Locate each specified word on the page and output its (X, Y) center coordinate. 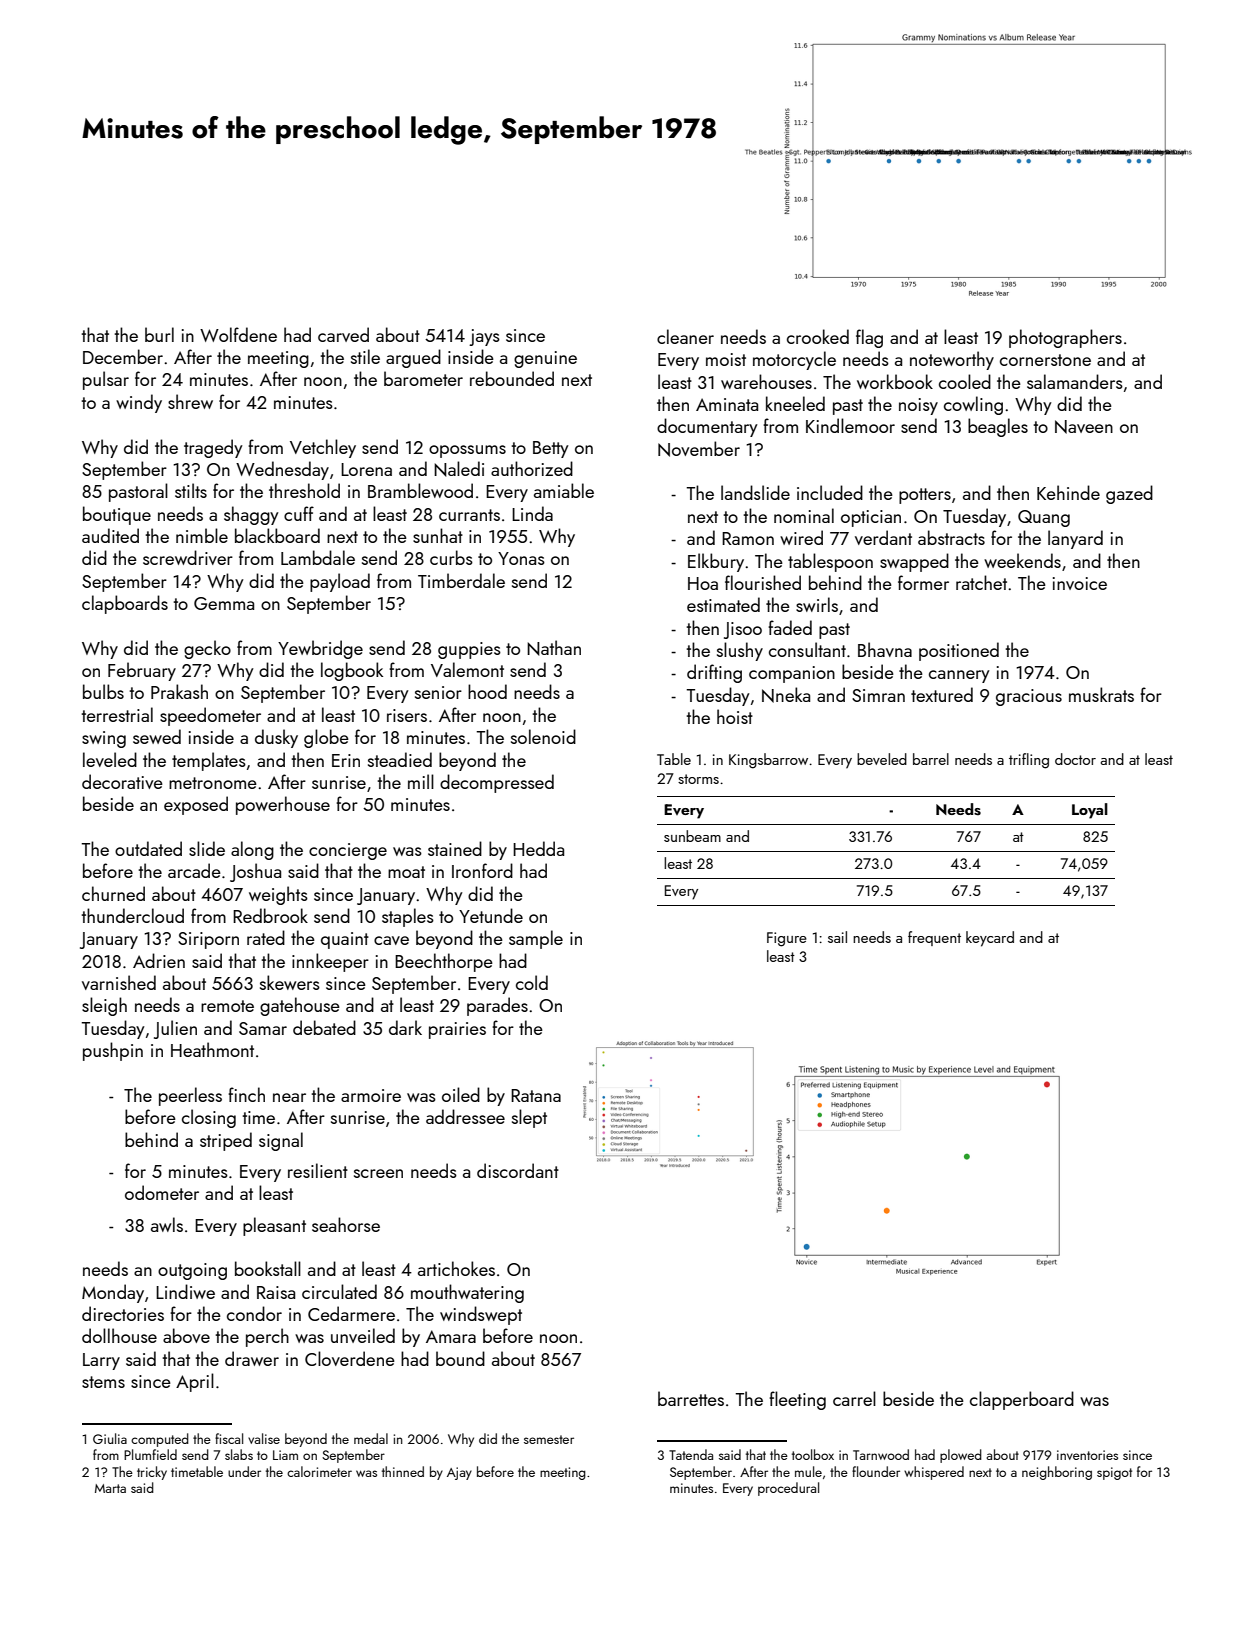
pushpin (113, 1051)
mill (421, 781)
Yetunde (491, 915)
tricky (152, 1473)
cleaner (685, 336)
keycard (990, 939)
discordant (518, 1170)
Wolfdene (238, 334)
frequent (934, 938)
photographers (1065, 338)
